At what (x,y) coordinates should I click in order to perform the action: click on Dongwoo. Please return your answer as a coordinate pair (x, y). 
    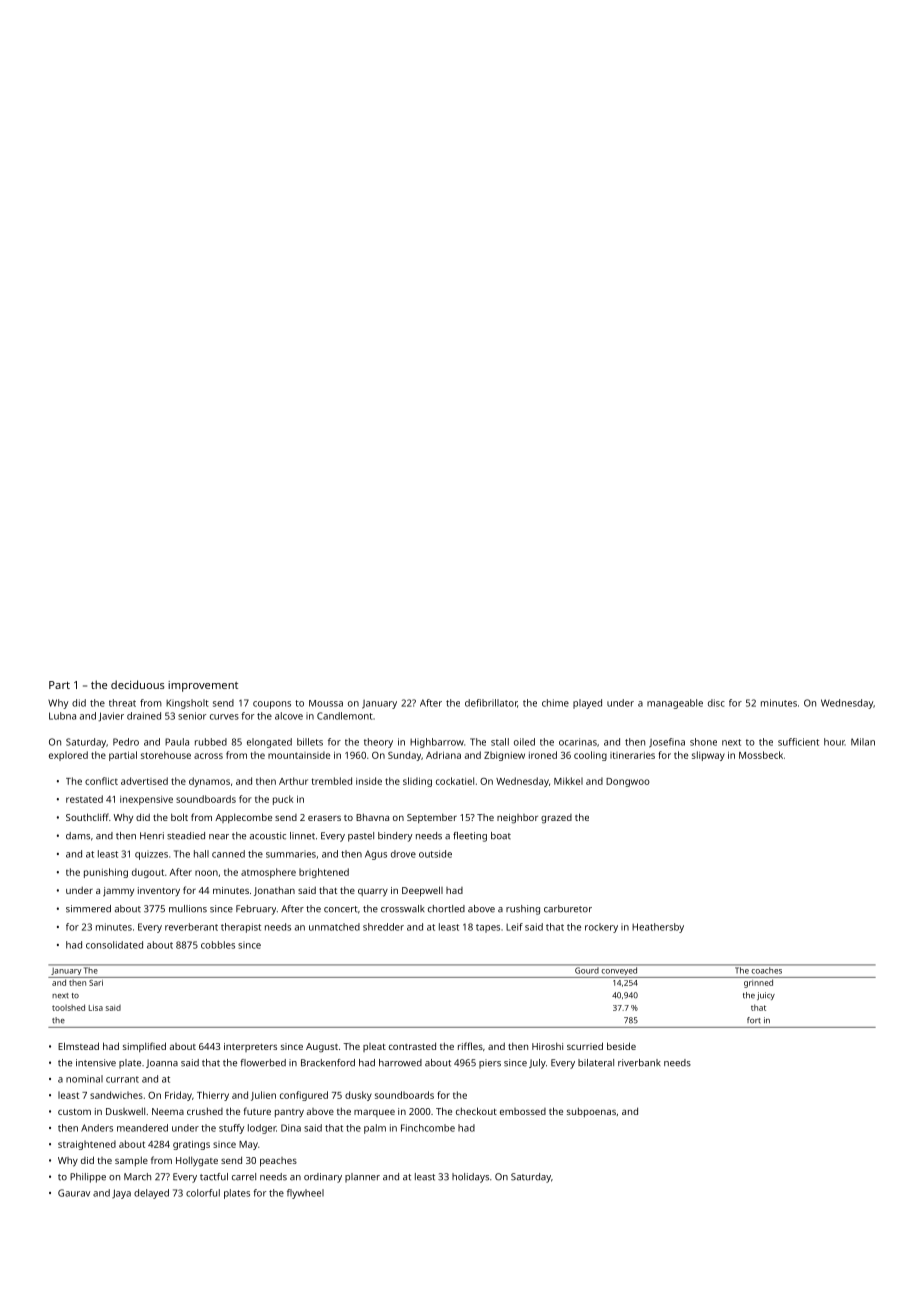
    Looking at the image, I should click on (628, 782).
